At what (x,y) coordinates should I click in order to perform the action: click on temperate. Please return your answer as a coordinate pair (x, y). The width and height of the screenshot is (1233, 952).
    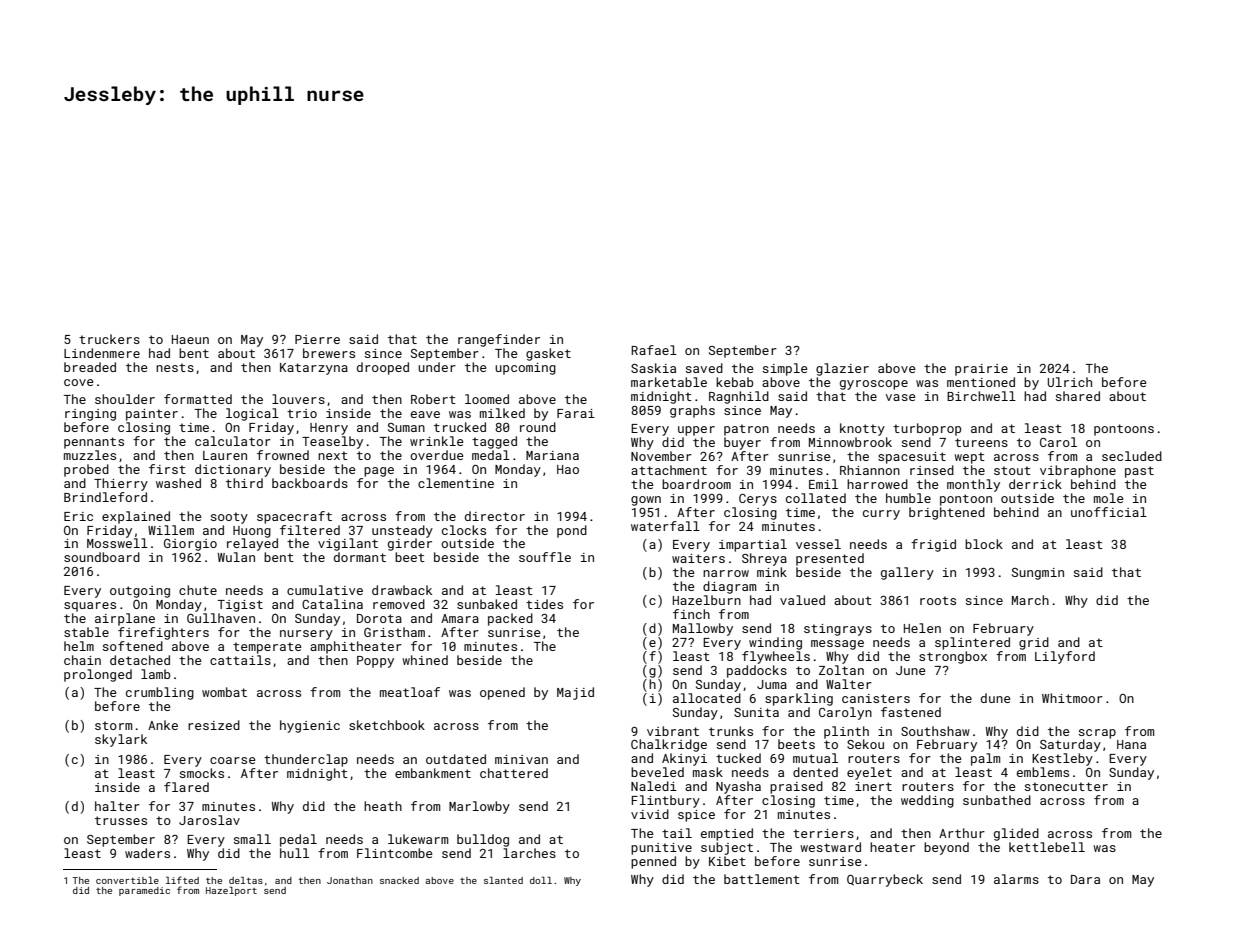
    Looking at the image, I should click on (267, 648).
